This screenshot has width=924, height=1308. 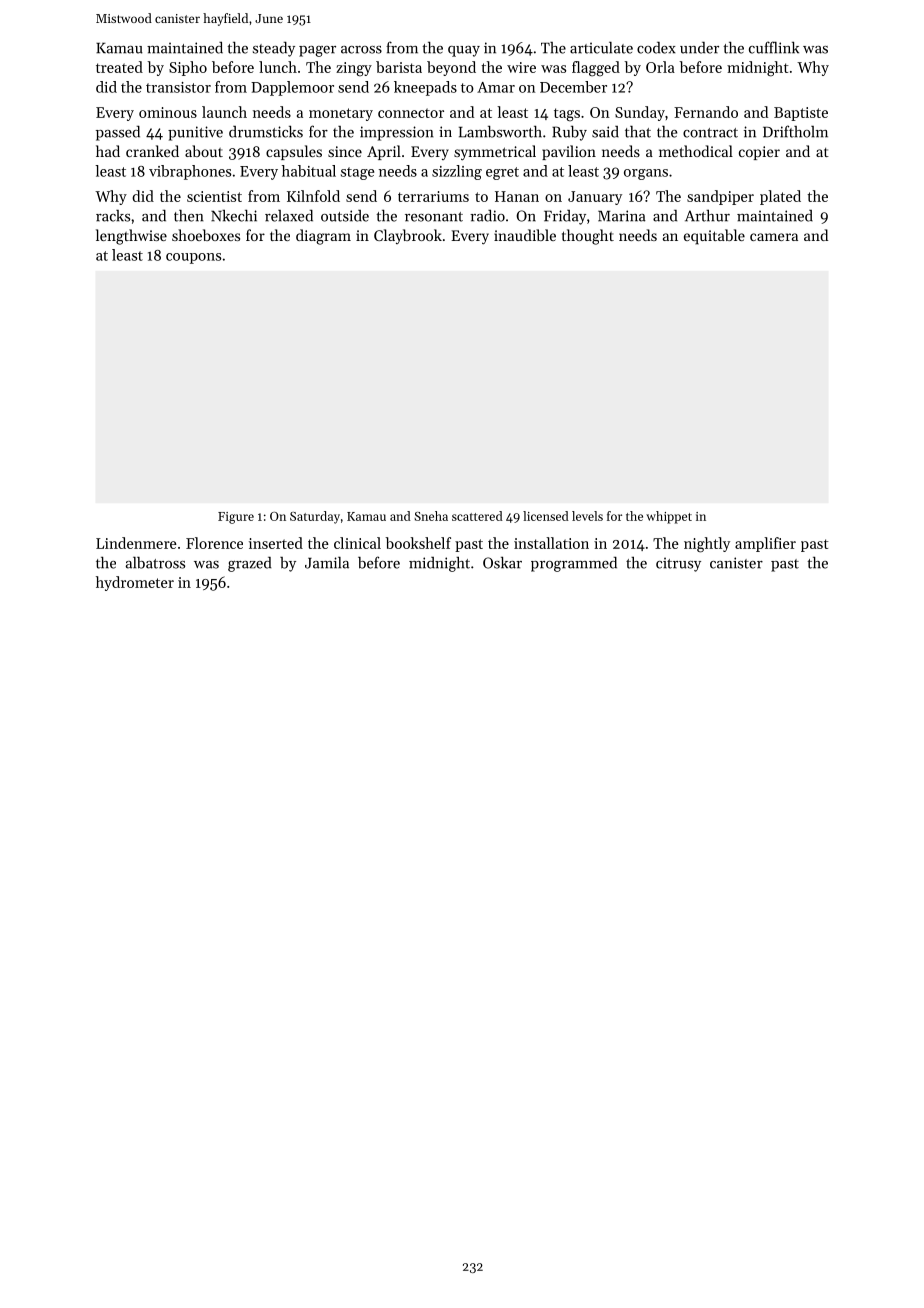 What do you see at coordinates (408, 236) in the screenshot?
I see `Claybrook` at bounding box center [408, 236].
